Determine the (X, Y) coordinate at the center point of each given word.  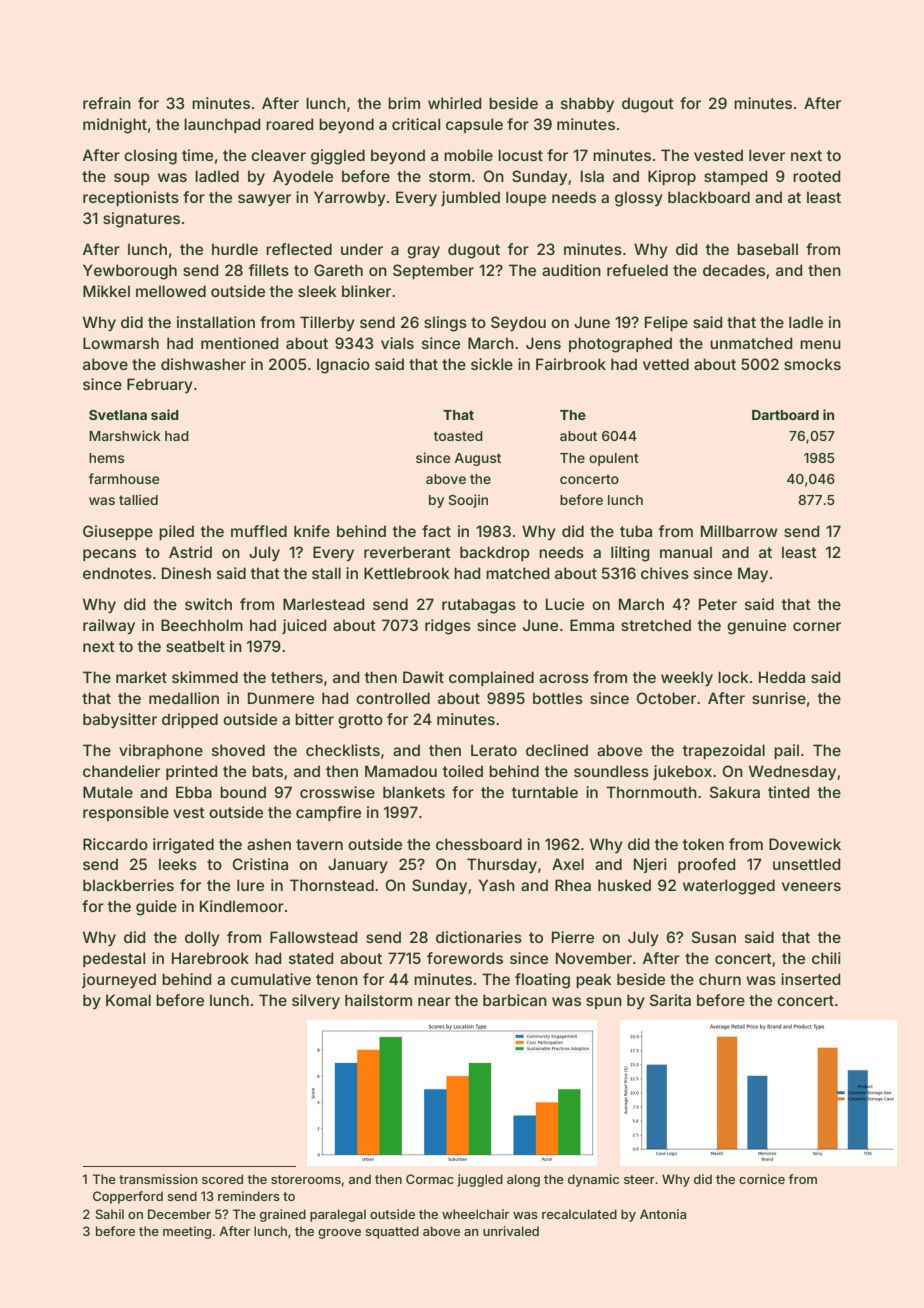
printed (191, 772)
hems (106, 458)
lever (767, 155)
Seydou (518, 323)
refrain (107, 103)
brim (404, 103)
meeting (187, 1232)
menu (820, 344)
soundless (611, 771)
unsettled (806, 864)
